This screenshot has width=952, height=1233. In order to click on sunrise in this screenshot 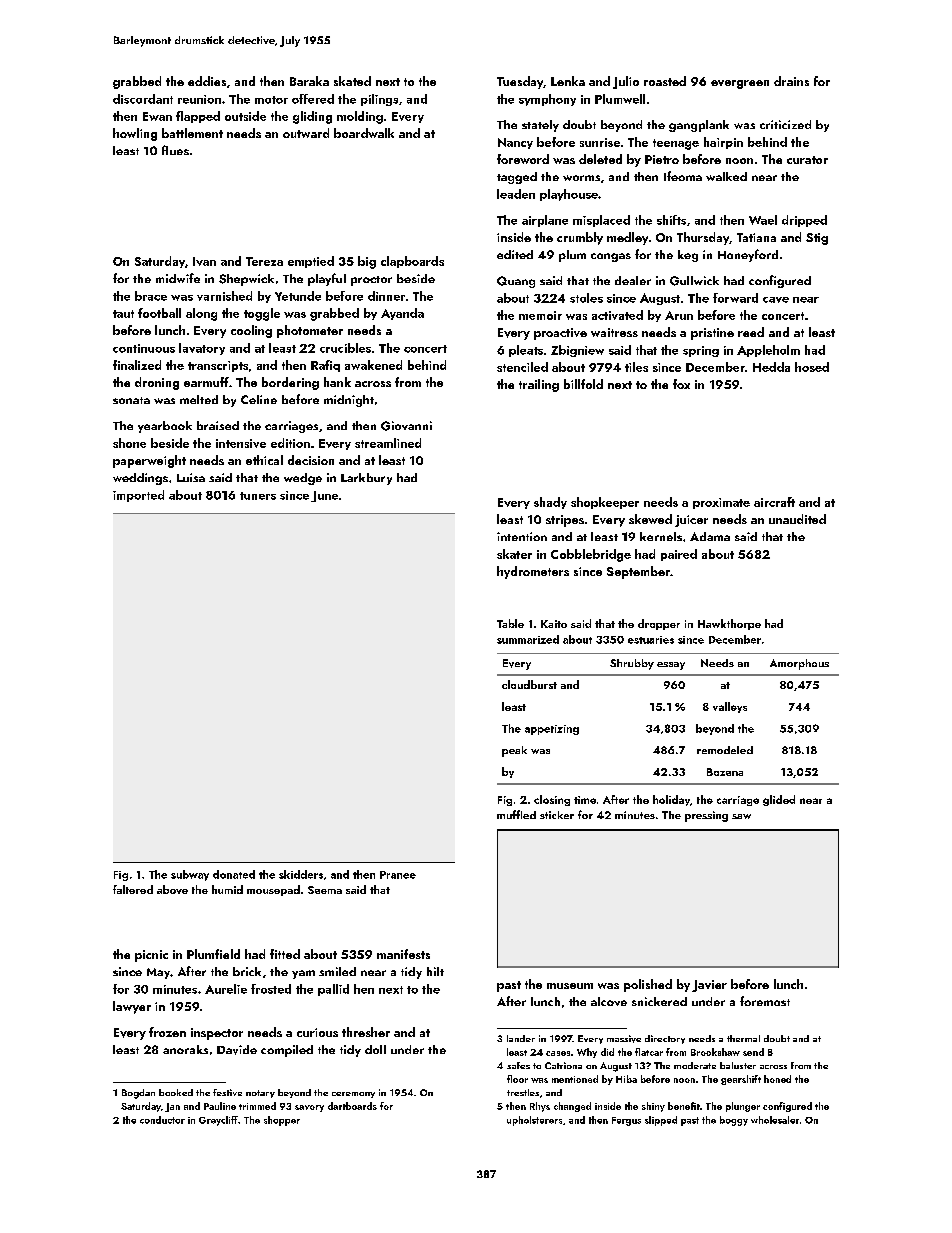, I will do `click(600, 142)`.
